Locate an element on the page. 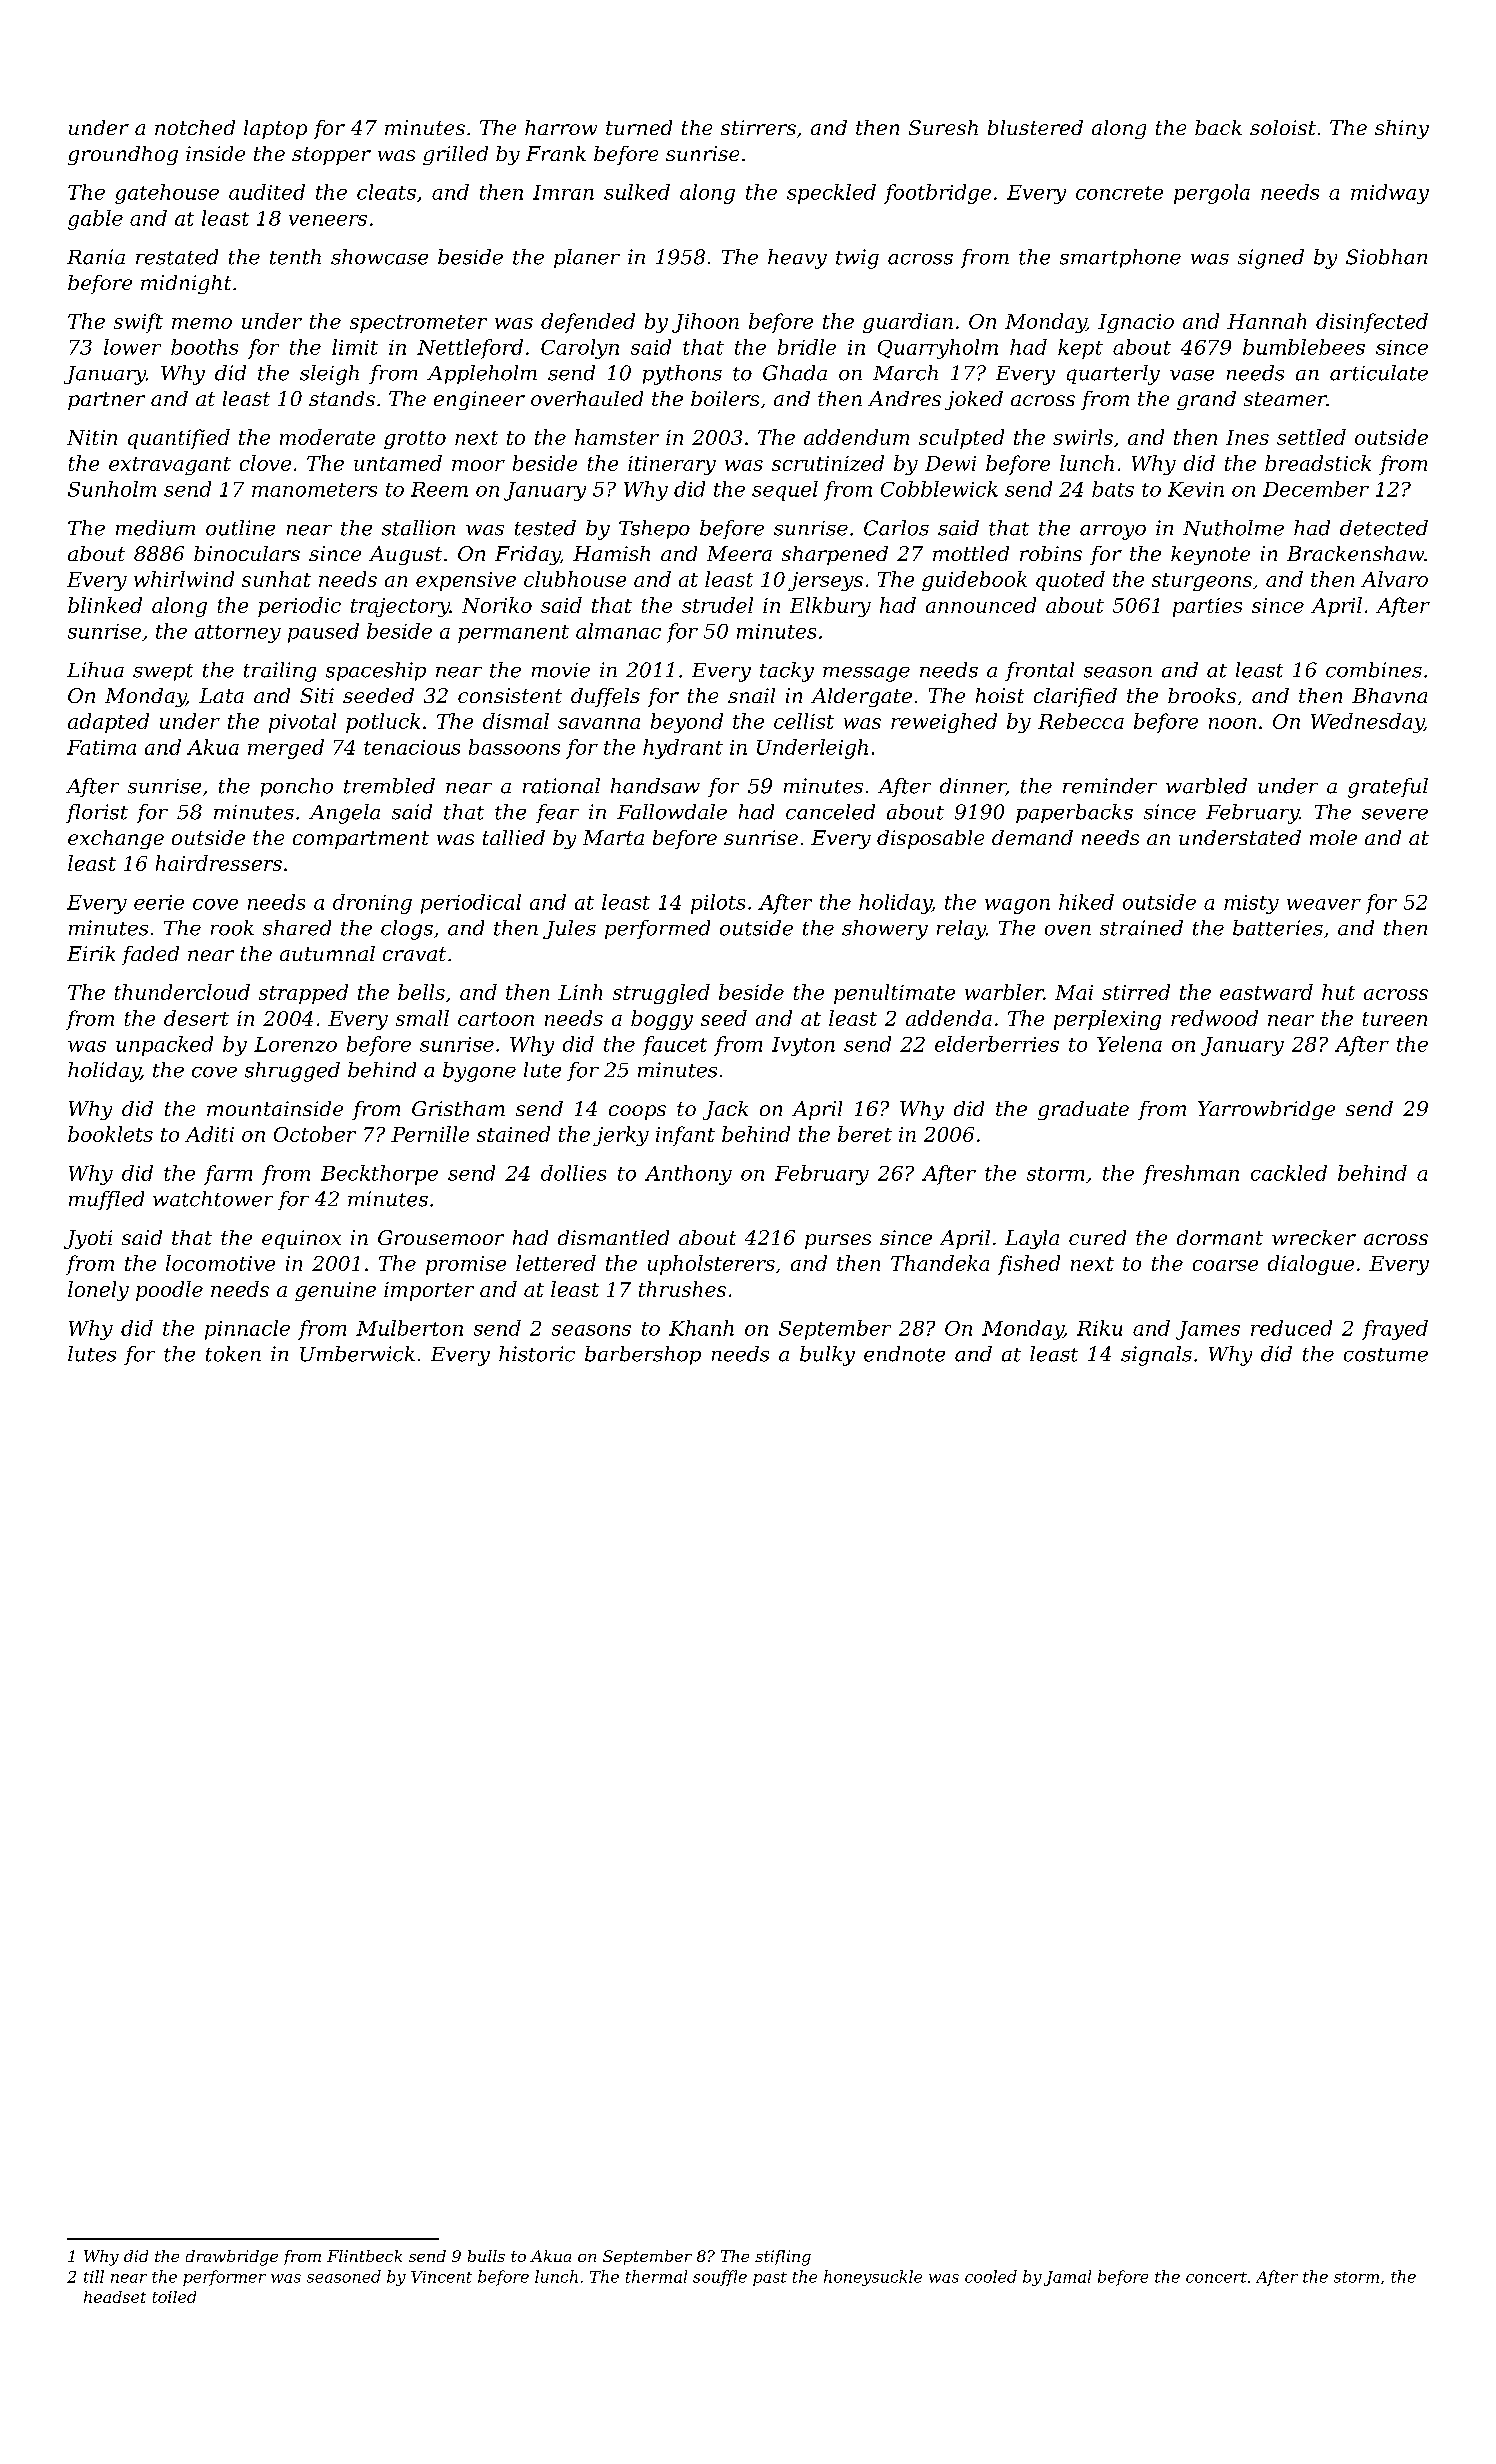 The height and width of the page is (2464, 1496). souffle is located at coordinates (720, 2278).
